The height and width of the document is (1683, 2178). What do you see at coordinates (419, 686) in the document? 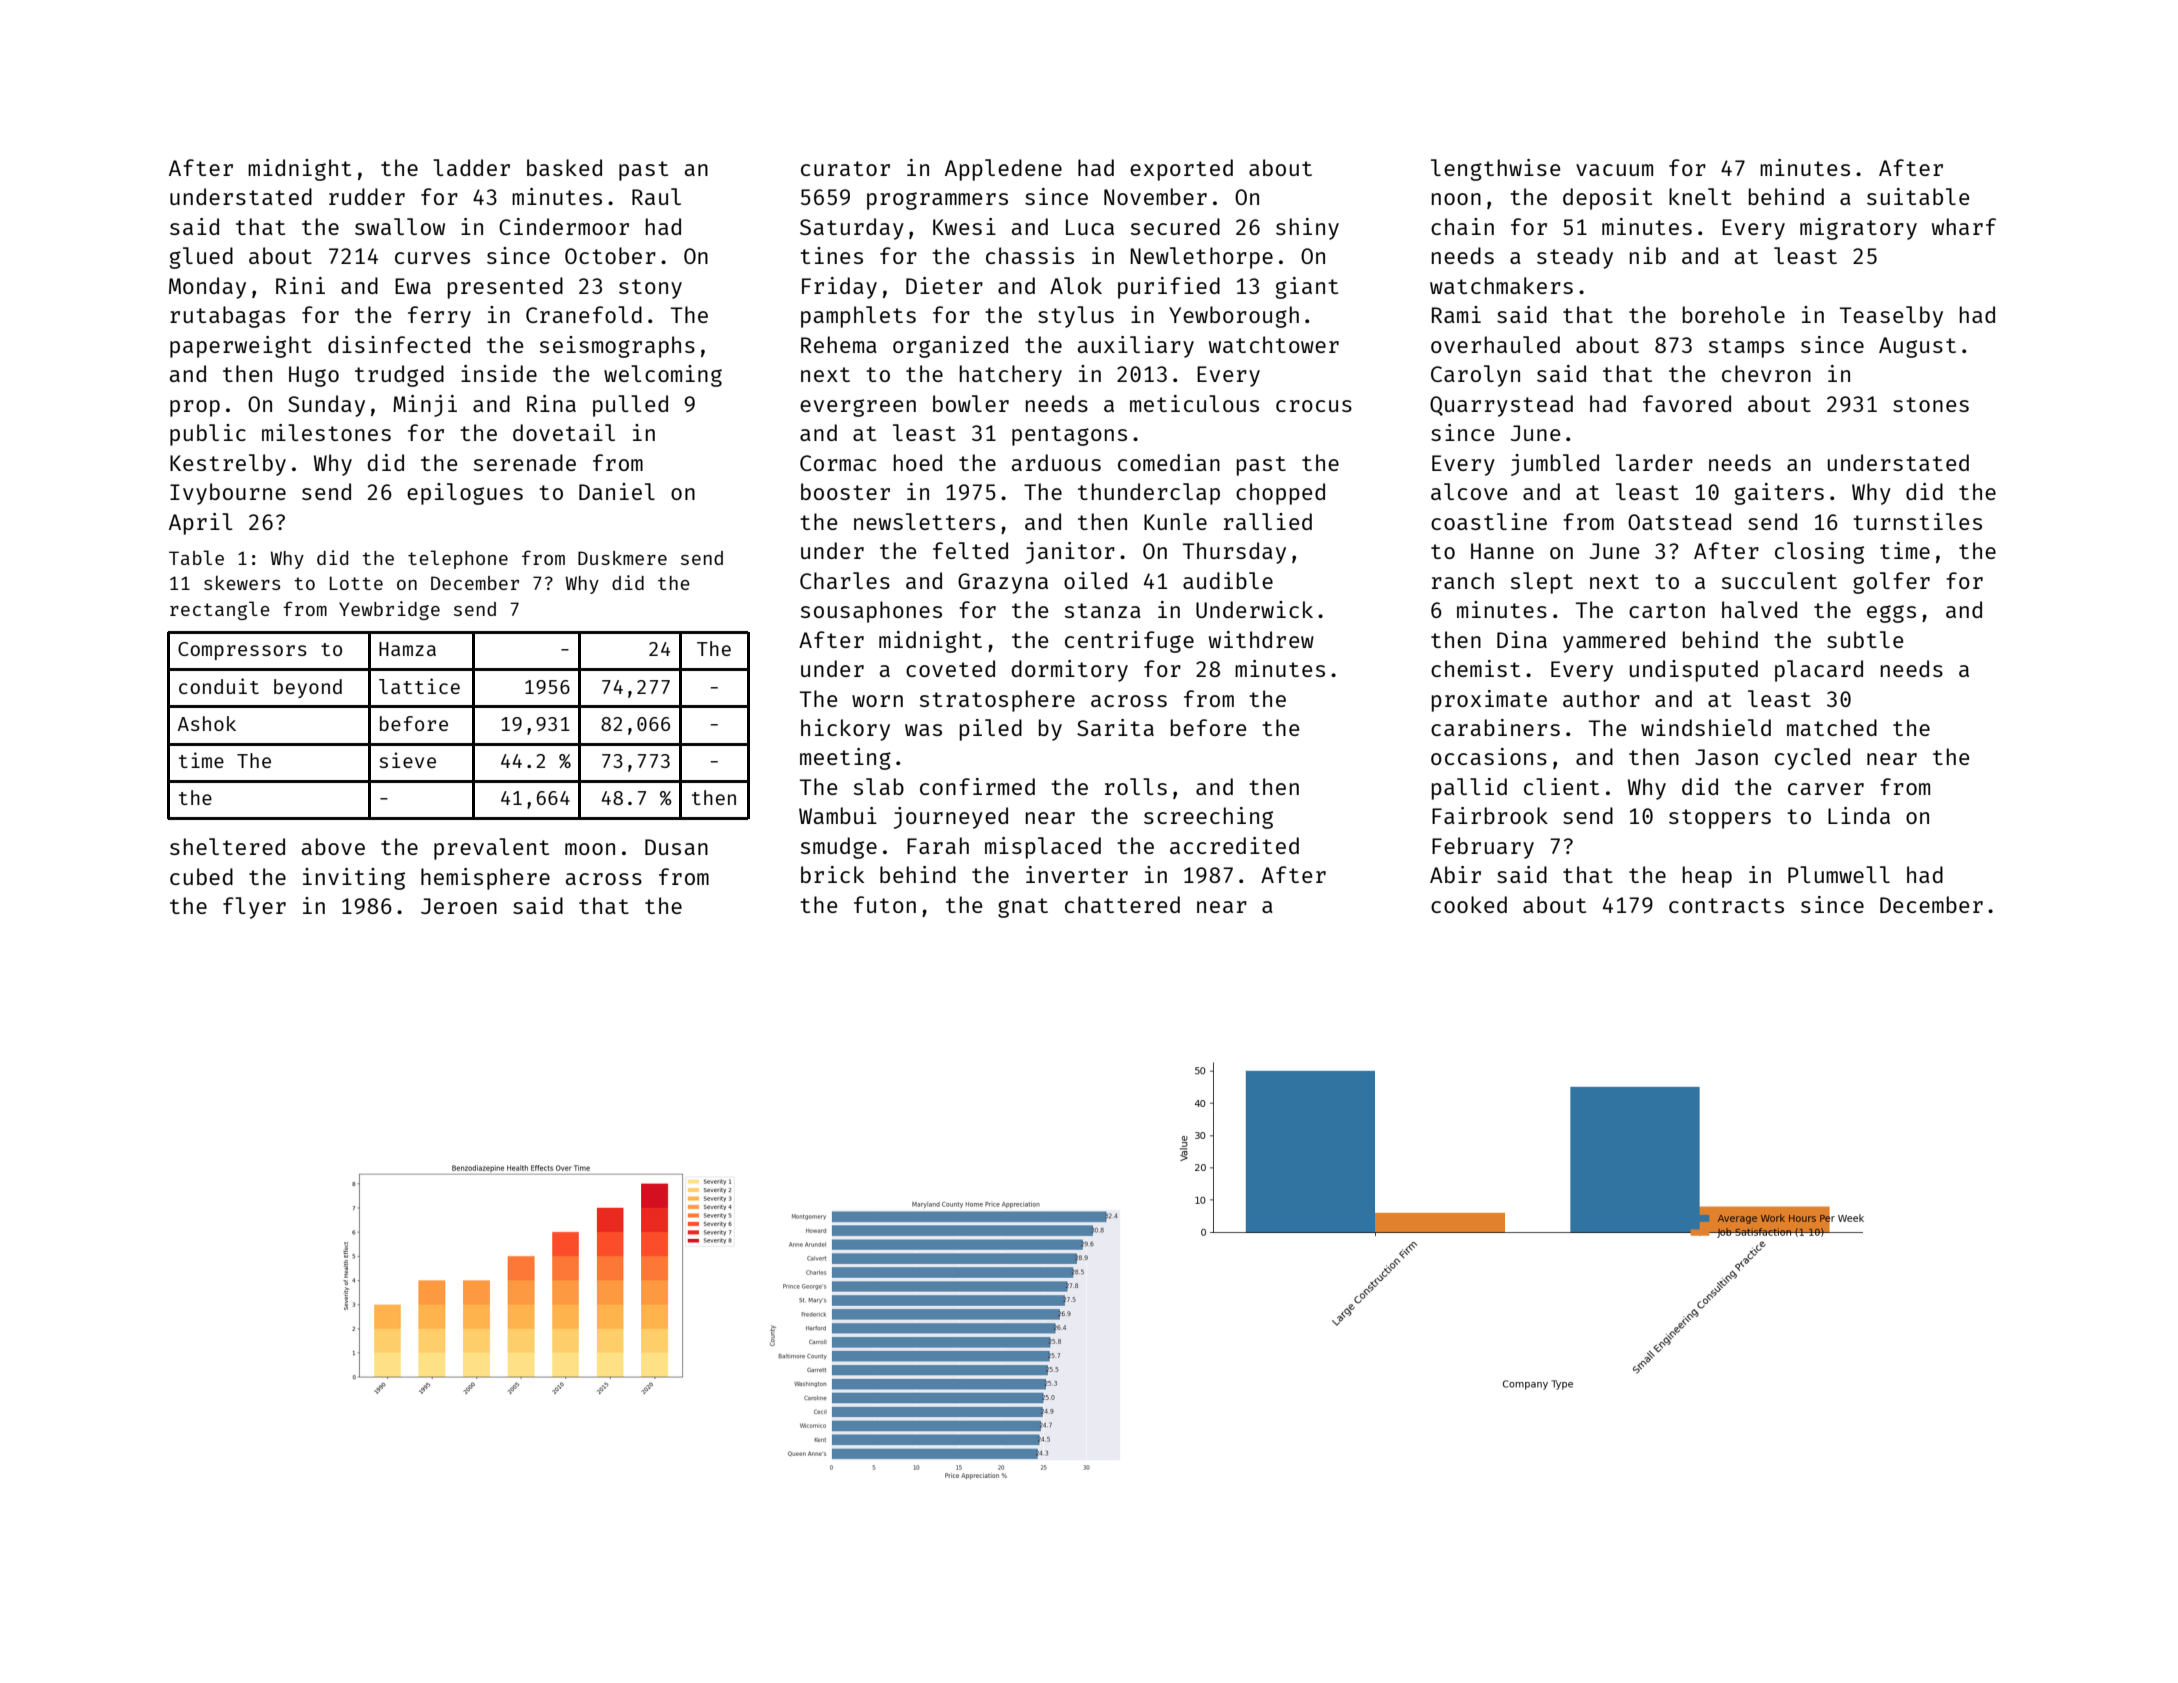
I see `lattice` at bounding box center [419, 686].
